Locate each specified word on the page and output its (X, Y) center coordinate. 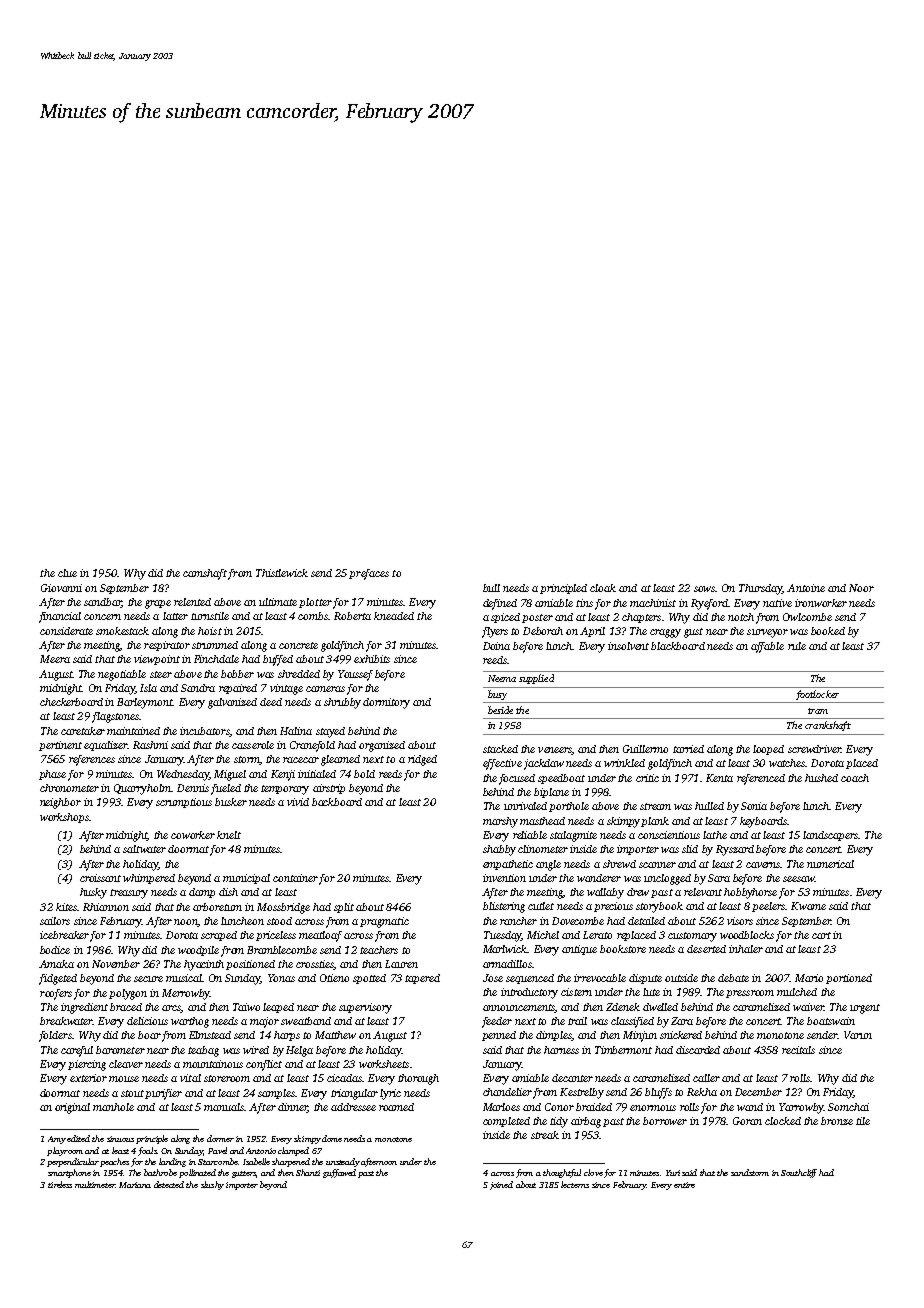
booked (828, 631)
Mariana (135, 1185)
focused (517, 779)
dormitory (386, 703)
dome (332, 1138)
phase (52, 775)
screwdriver (814, 749)
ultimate (278, 602)
